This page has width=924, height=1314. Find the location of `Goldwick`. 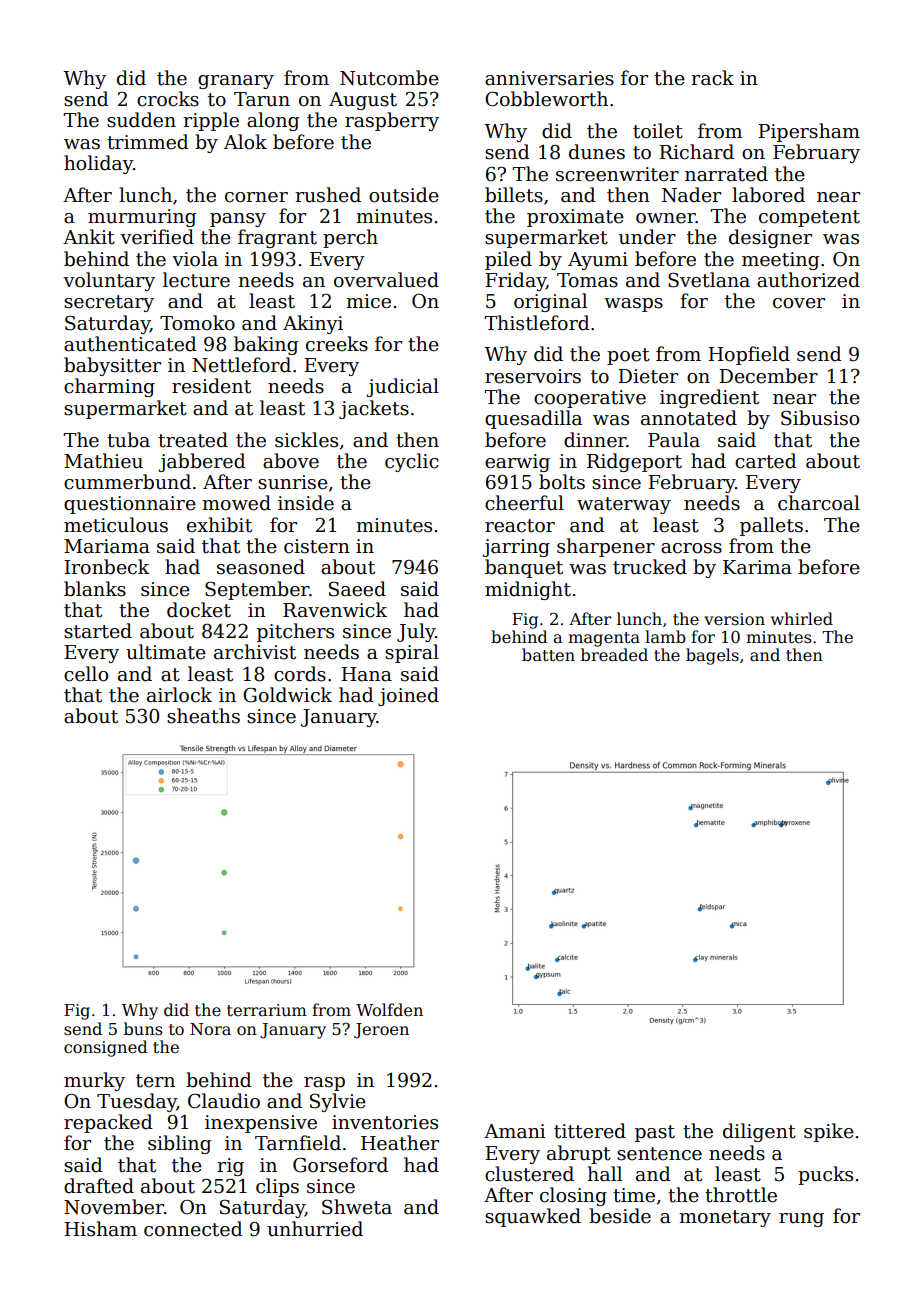

Goldwick is located at coordinates (287, 695).
